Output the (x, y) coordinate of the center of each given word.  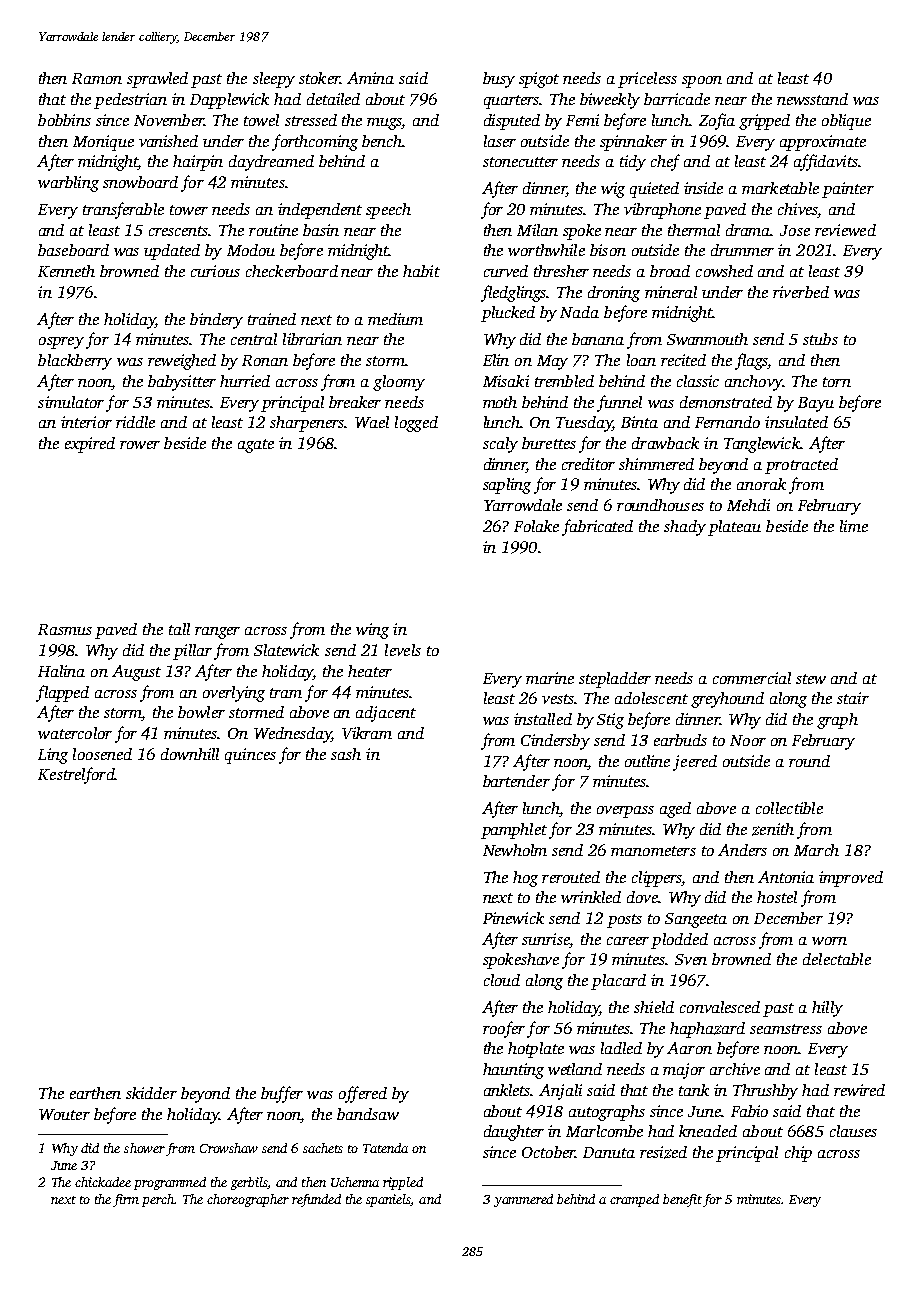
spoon (702, 82)
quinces (250, 756)
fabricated (597, 527)
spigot (539, 80)
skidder (151, 1093)
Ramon (97, 78)
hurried (245, 381)
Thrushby (765, 1092)
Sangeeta (696, 920)
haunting (513, 1071)
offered (363, 1094)
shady (685, 528)
